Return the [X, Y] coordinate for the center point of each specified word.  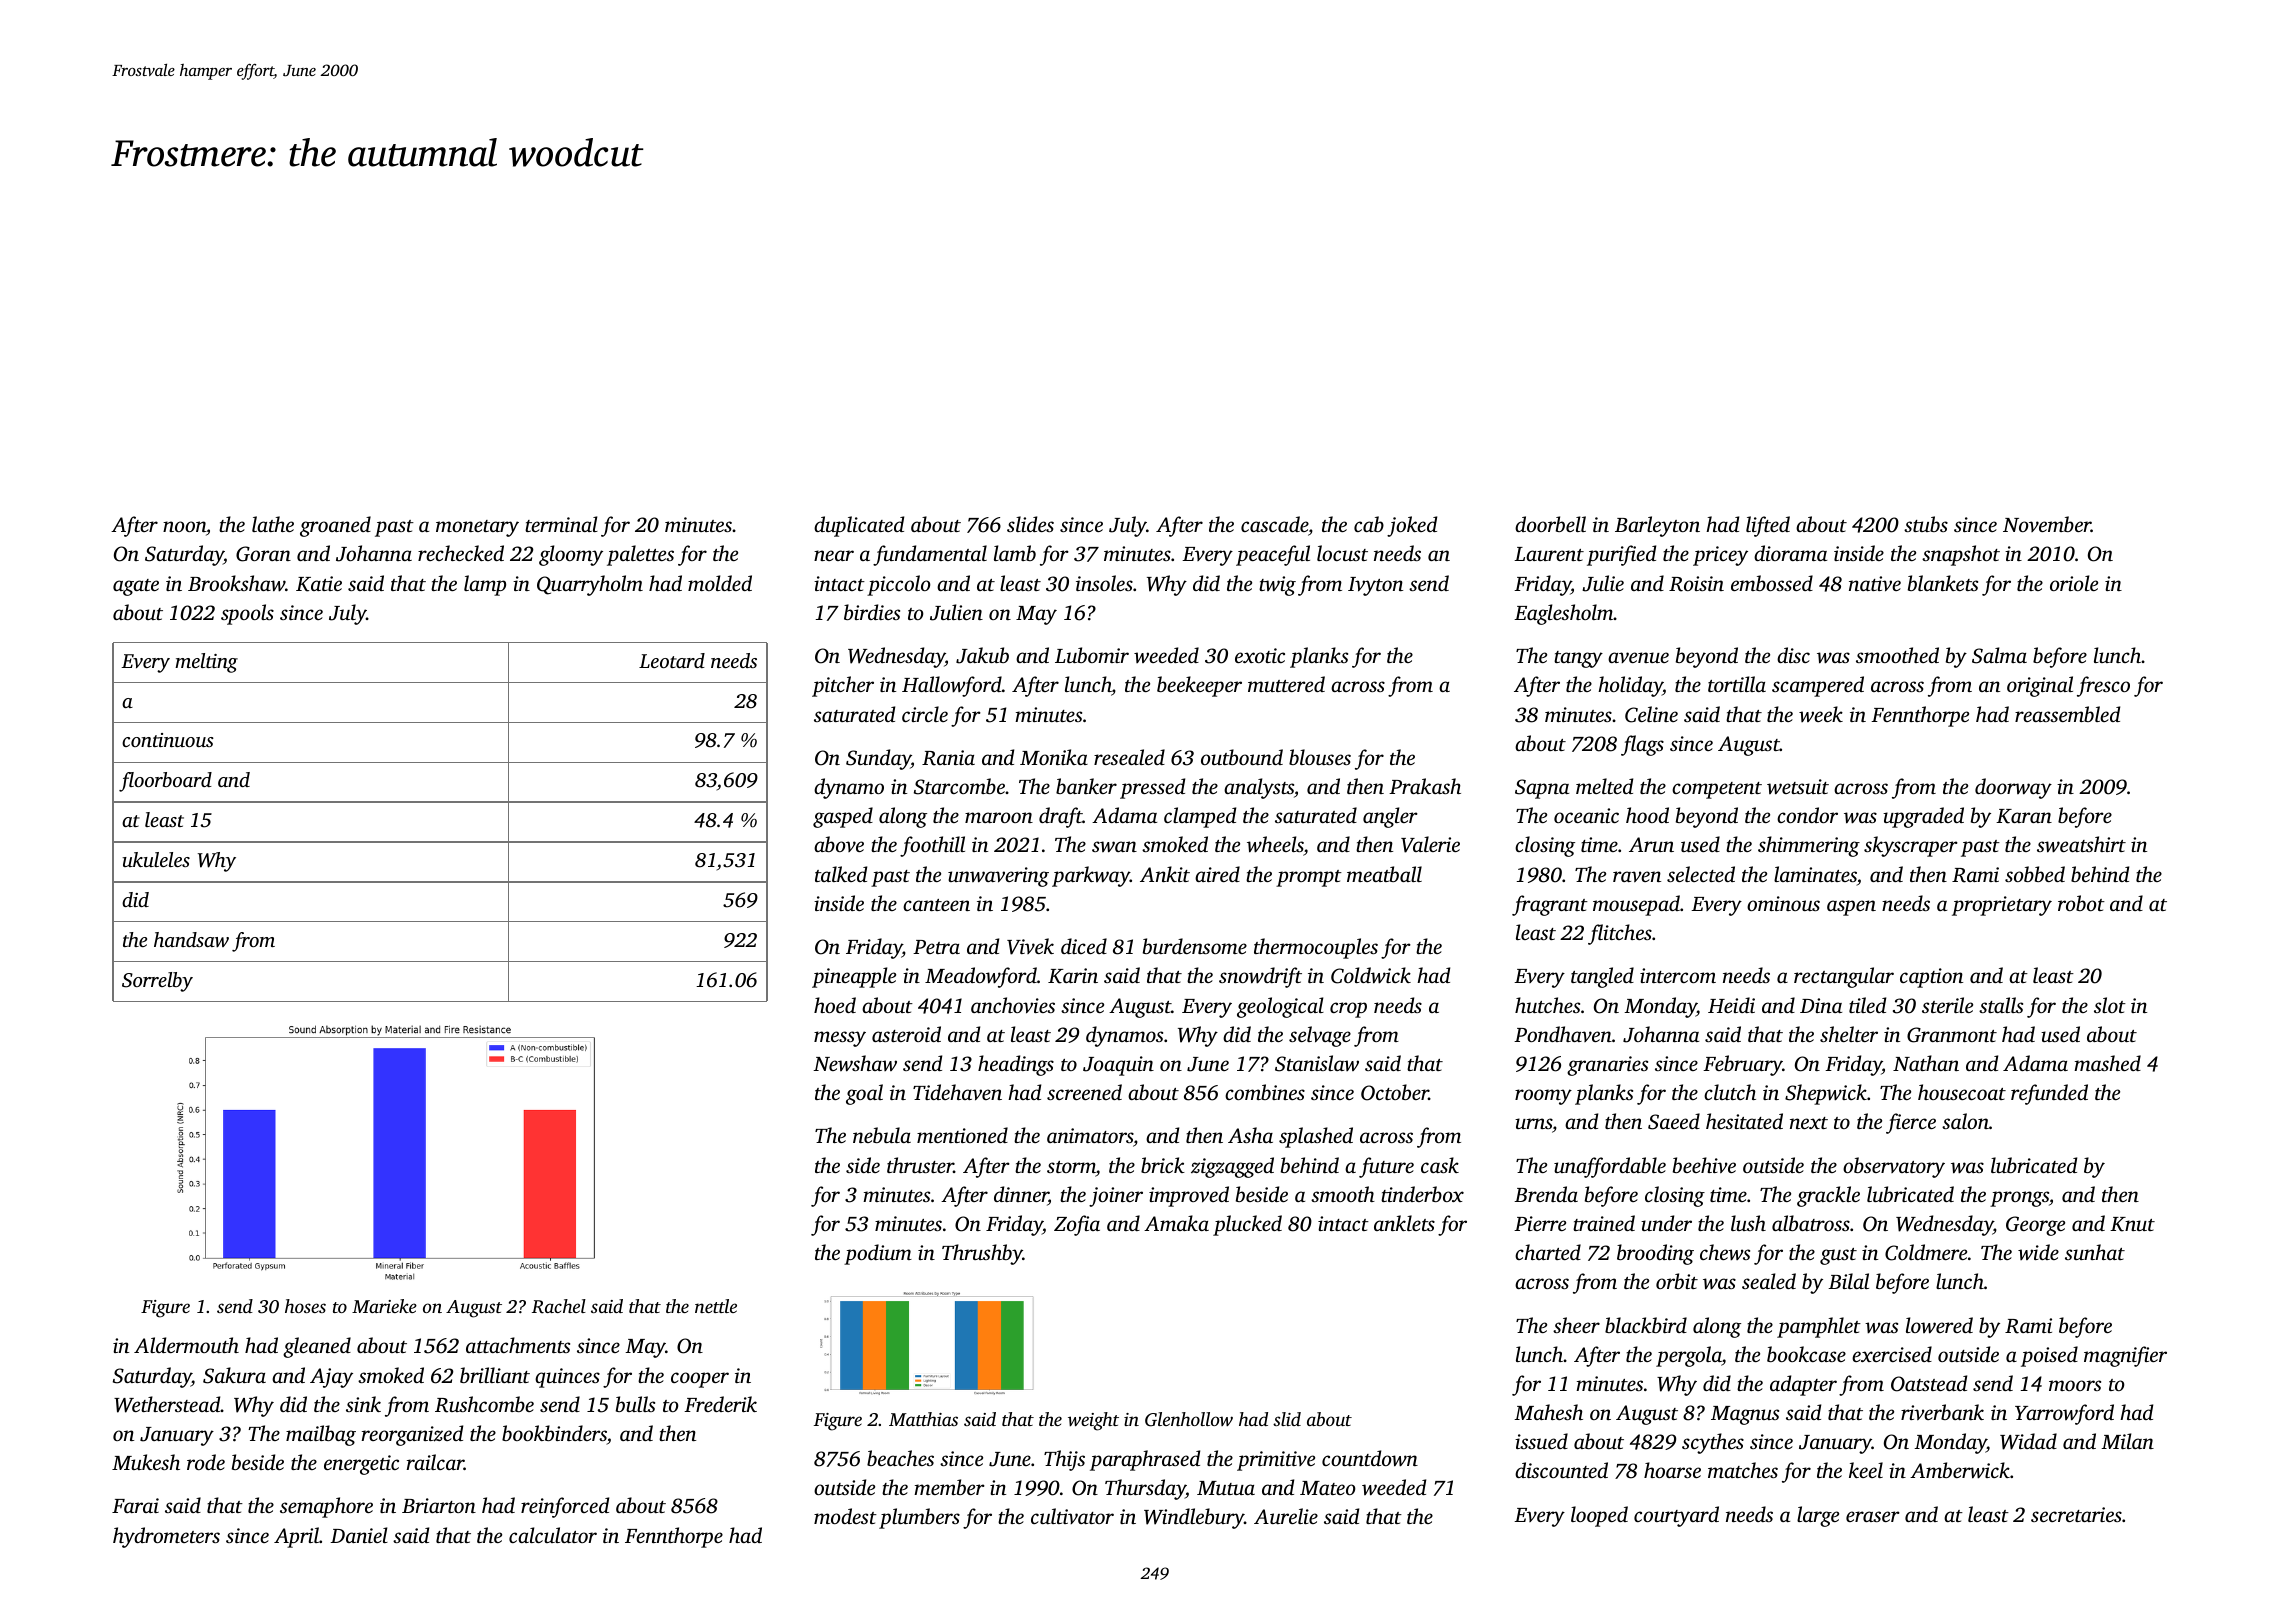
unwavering [998, 877]
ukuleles [156, 859]
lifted [1768, 526]
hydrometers [166, 1537]
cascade [1274, 524]
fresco [2103, 686]
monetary [477, 528]
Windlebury [1194, 1518]
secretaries [2076, 1514]
